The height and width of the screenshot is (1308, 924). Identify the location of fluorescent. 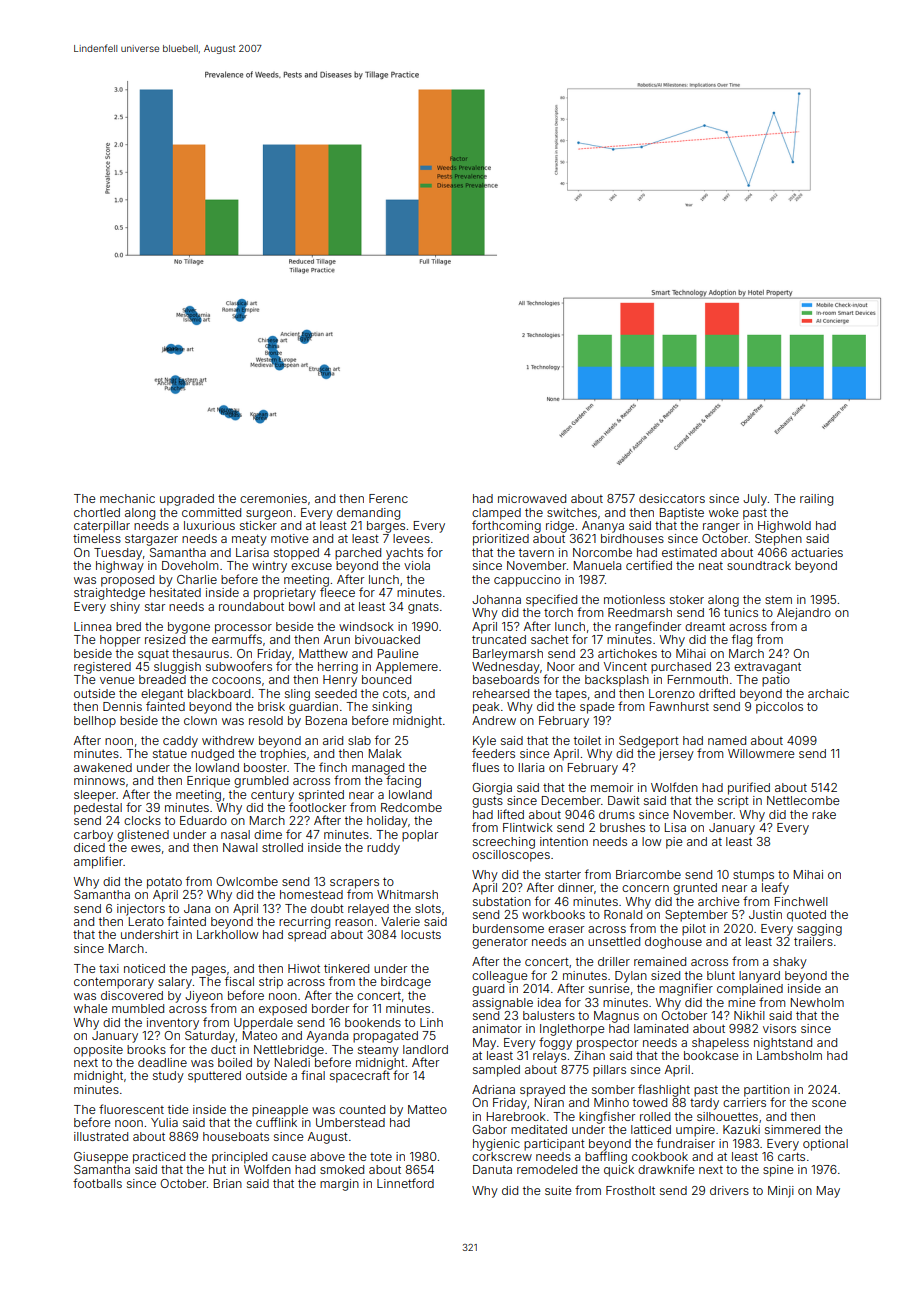
(131, 1109).
